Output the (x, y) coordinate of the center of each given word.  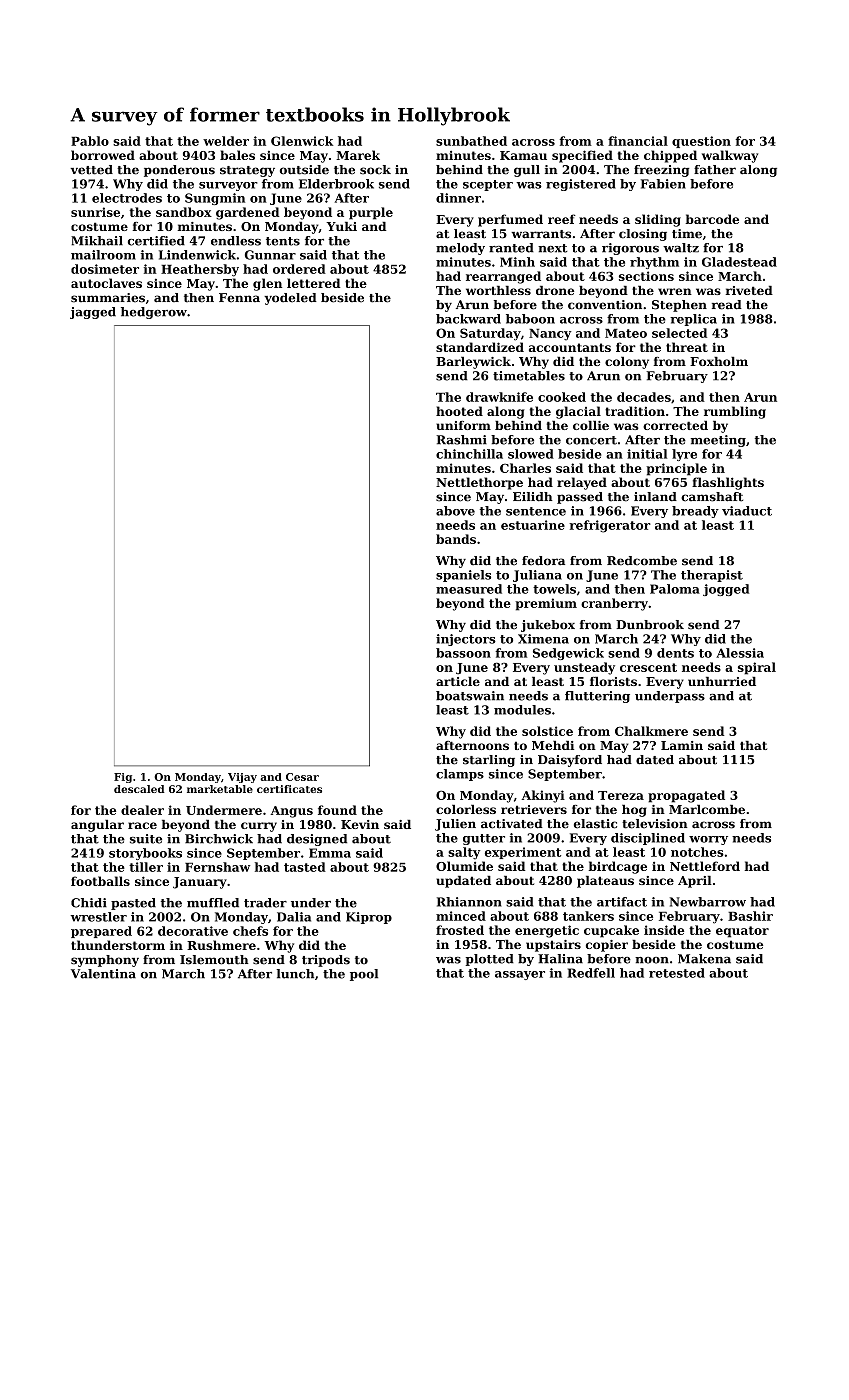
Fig (123, 778)
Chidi (89, 903)
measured (469, 589)
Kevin (360, 824)
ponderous (179, 171)
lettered (313, 283)
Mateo (626, 333)
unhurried (722, 681)
